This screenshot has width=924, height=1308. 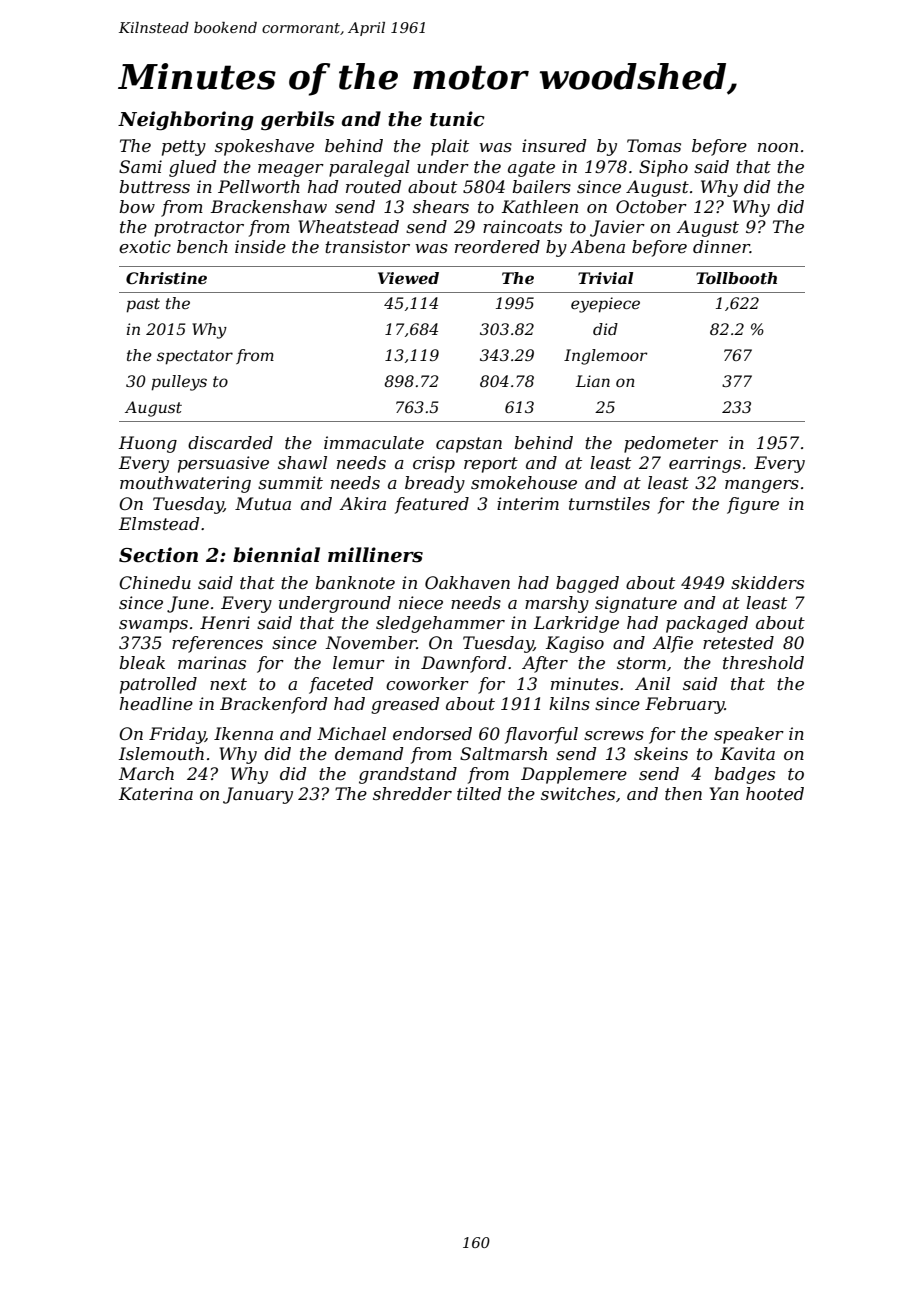 What do you see at coordinates (738, 642) in the screenshot?
I see `retested` at bounding box center [738, 642].
